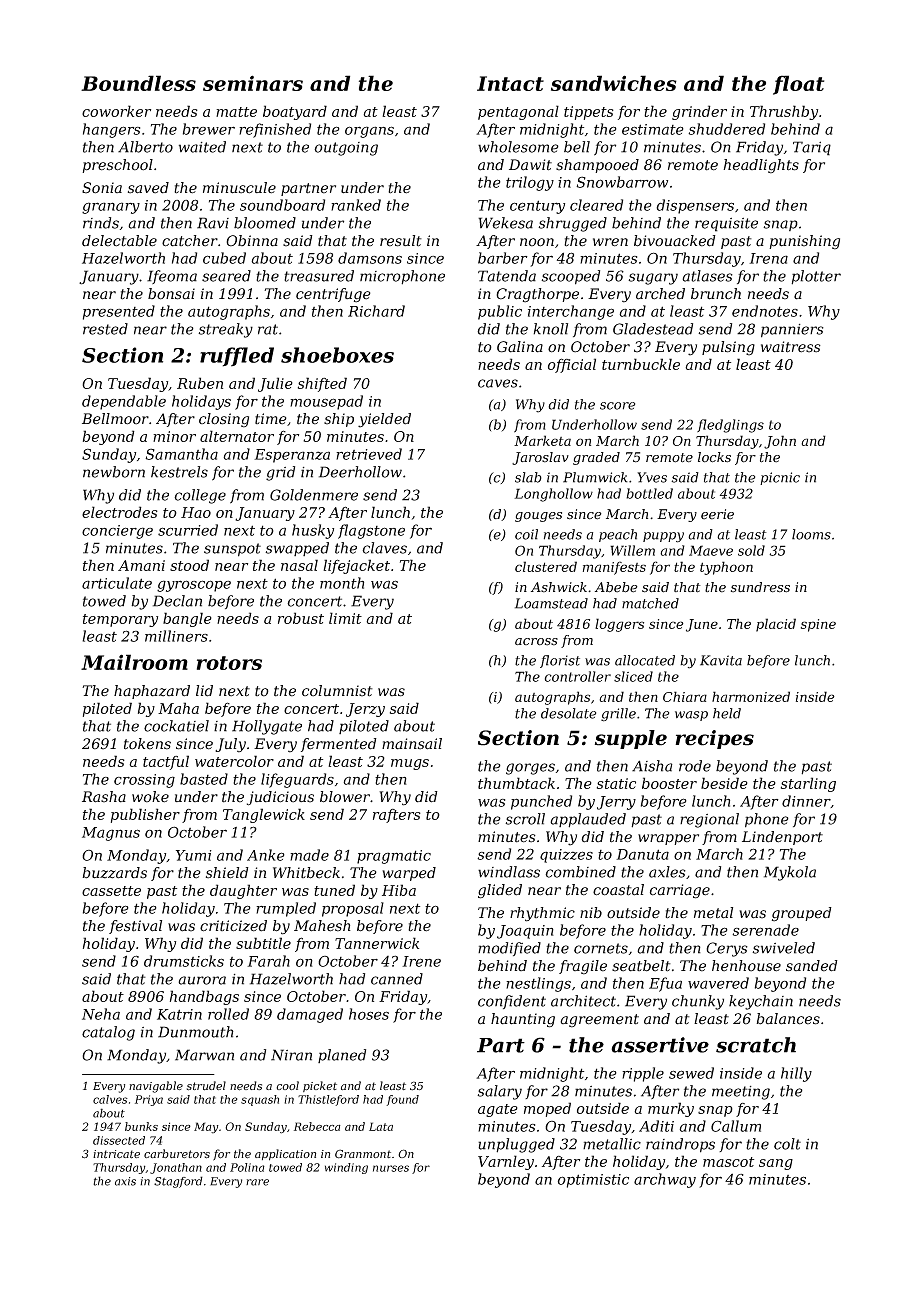  I want to click on Boundless, so click(138, 83).
